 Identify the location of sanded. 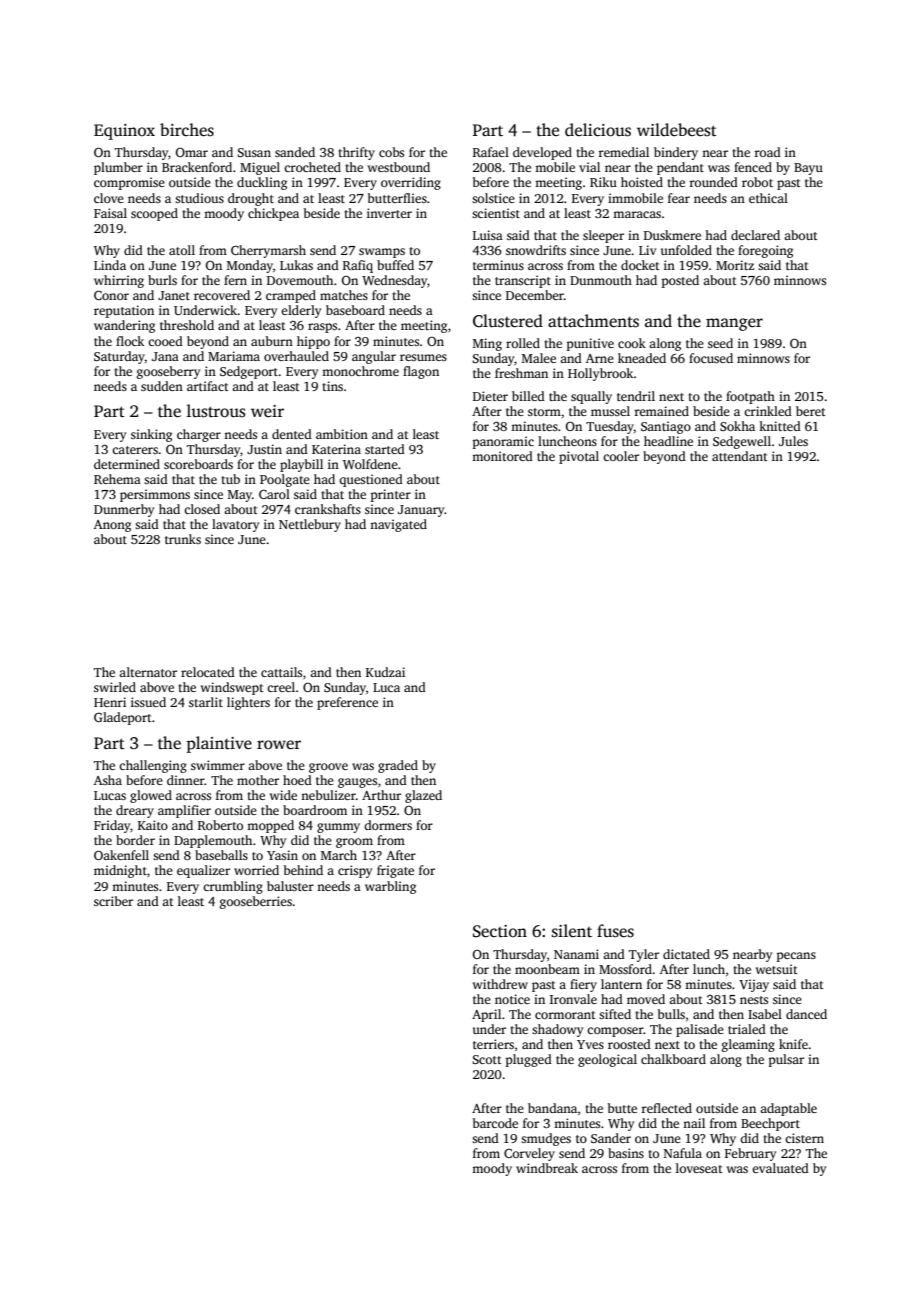
(295, 152).
